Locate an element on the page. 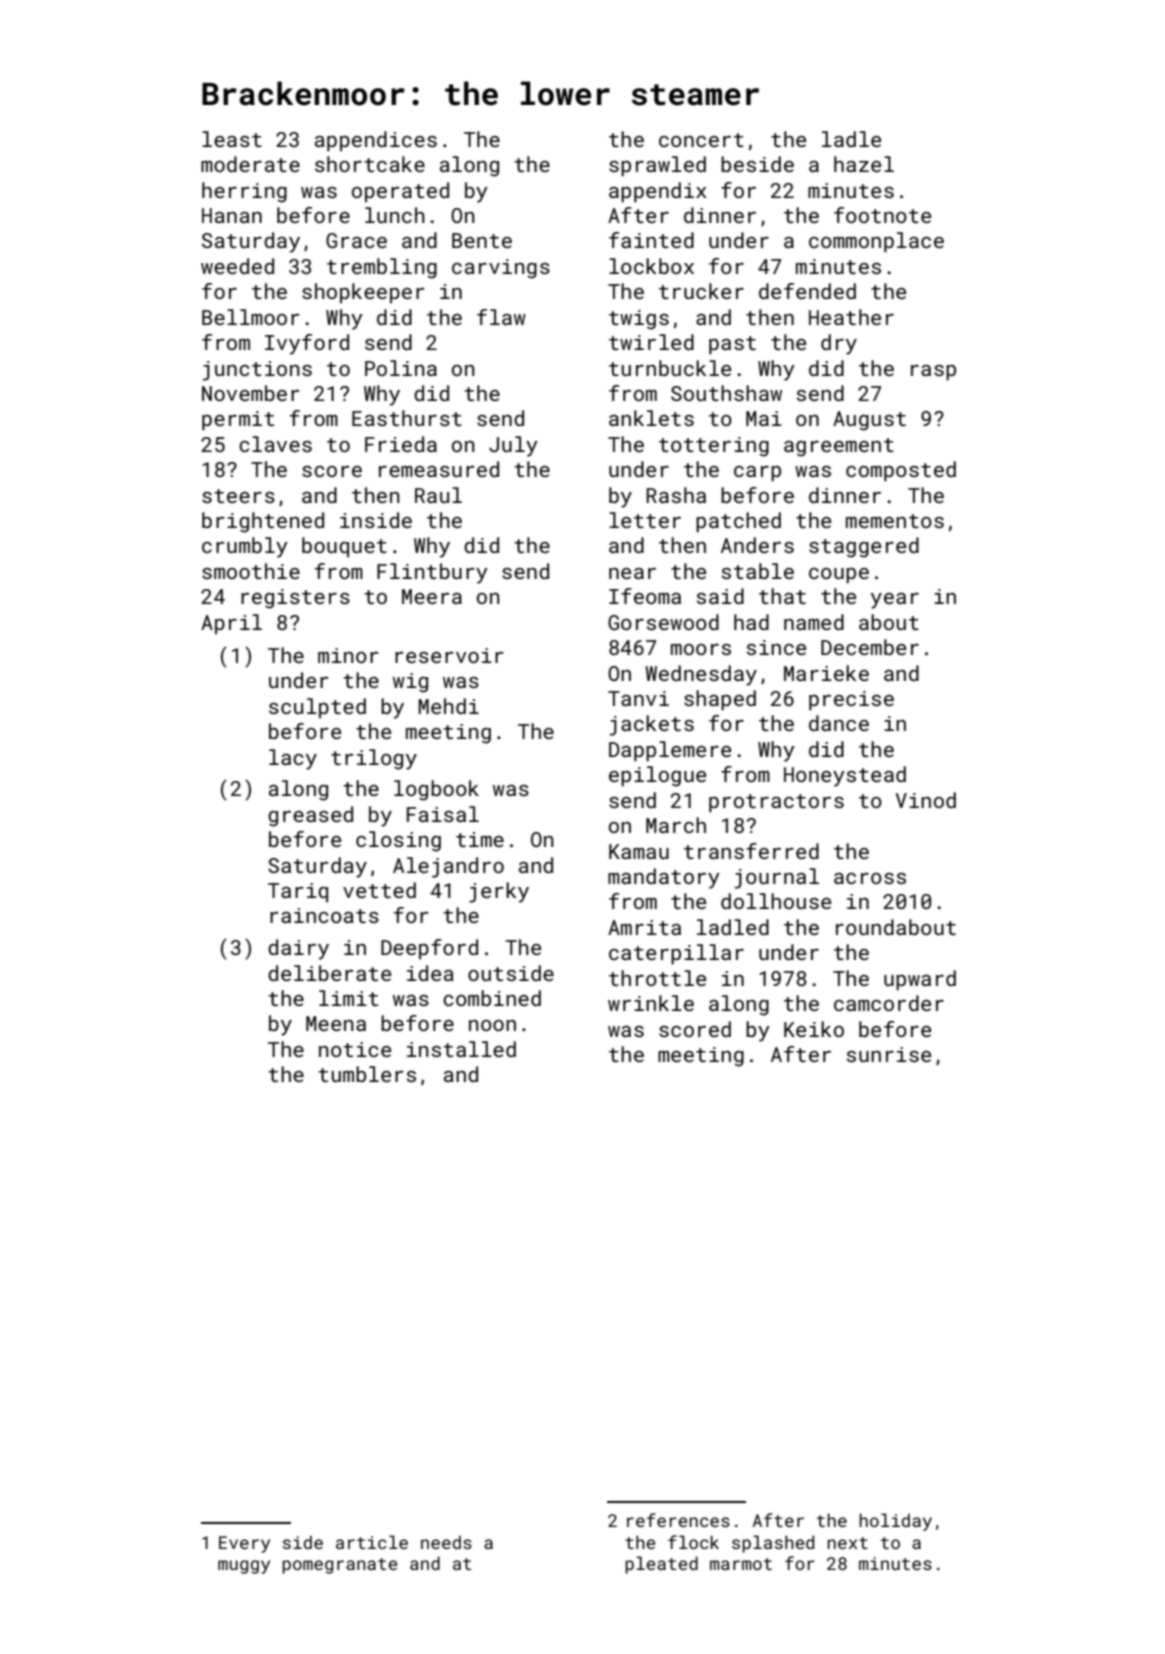  caterpillar is located at coordinates (676, 954).
